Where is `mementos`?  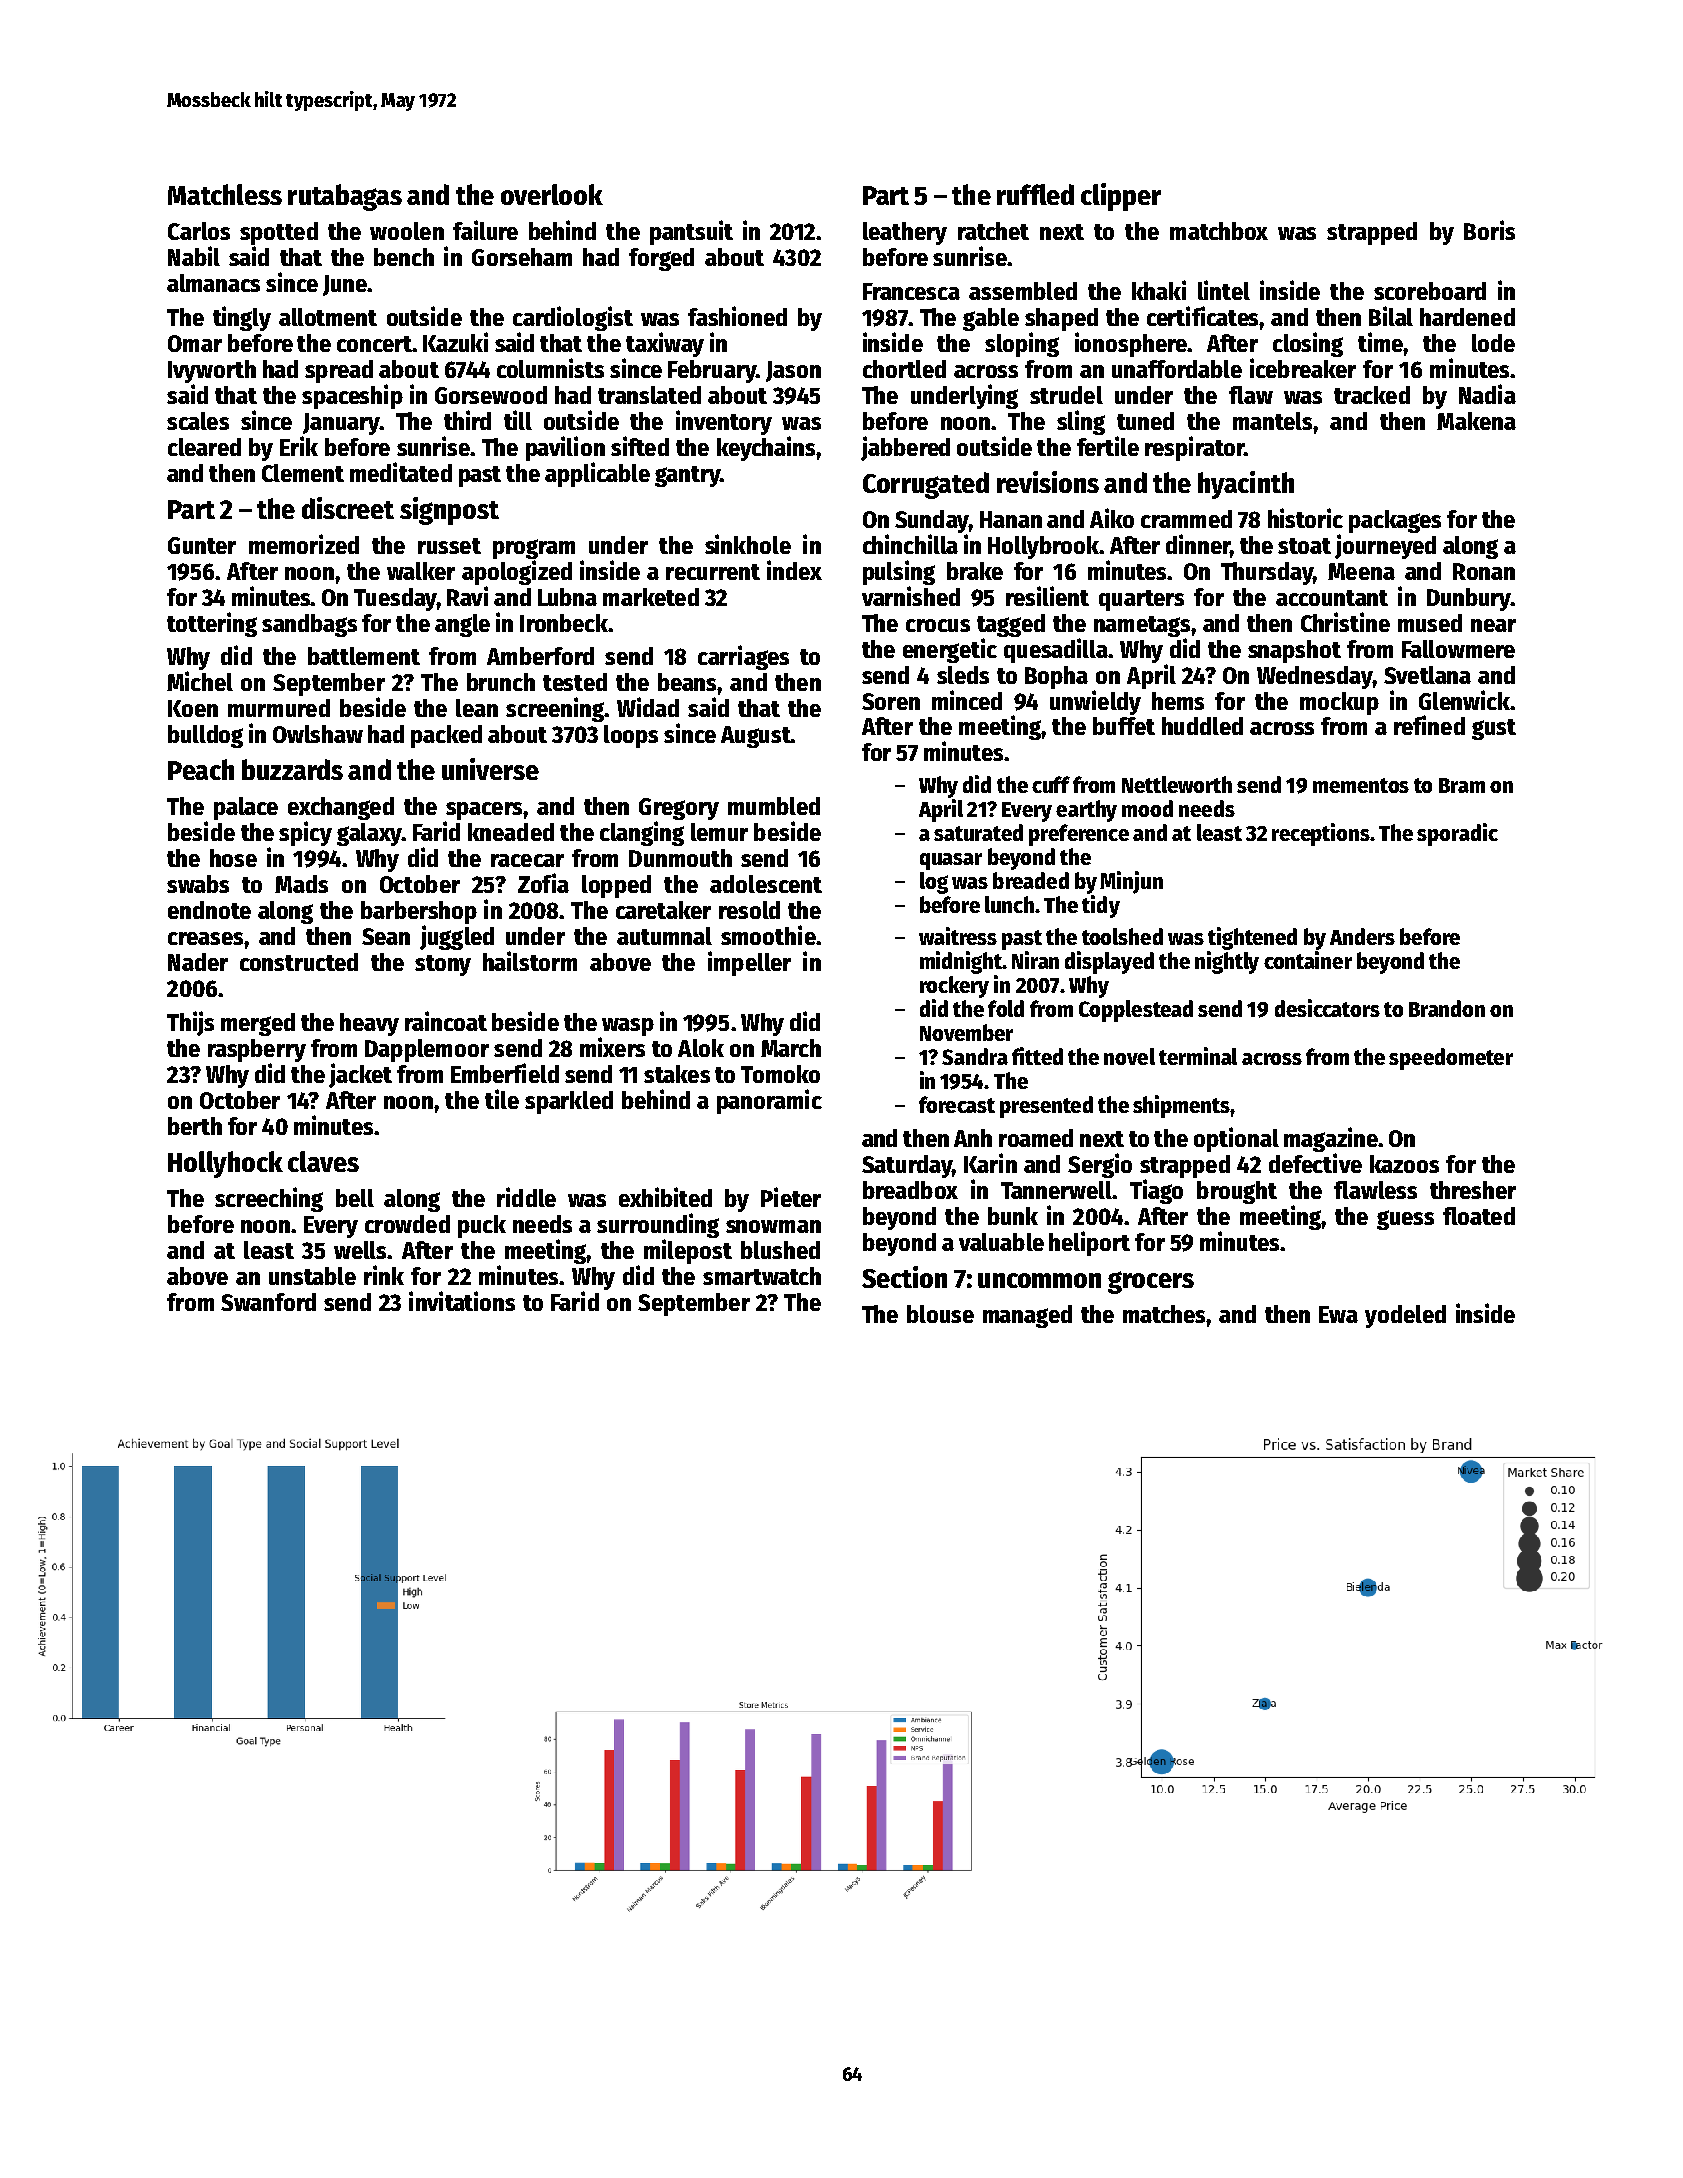
mementos is located at coordinates (1361, 785).
